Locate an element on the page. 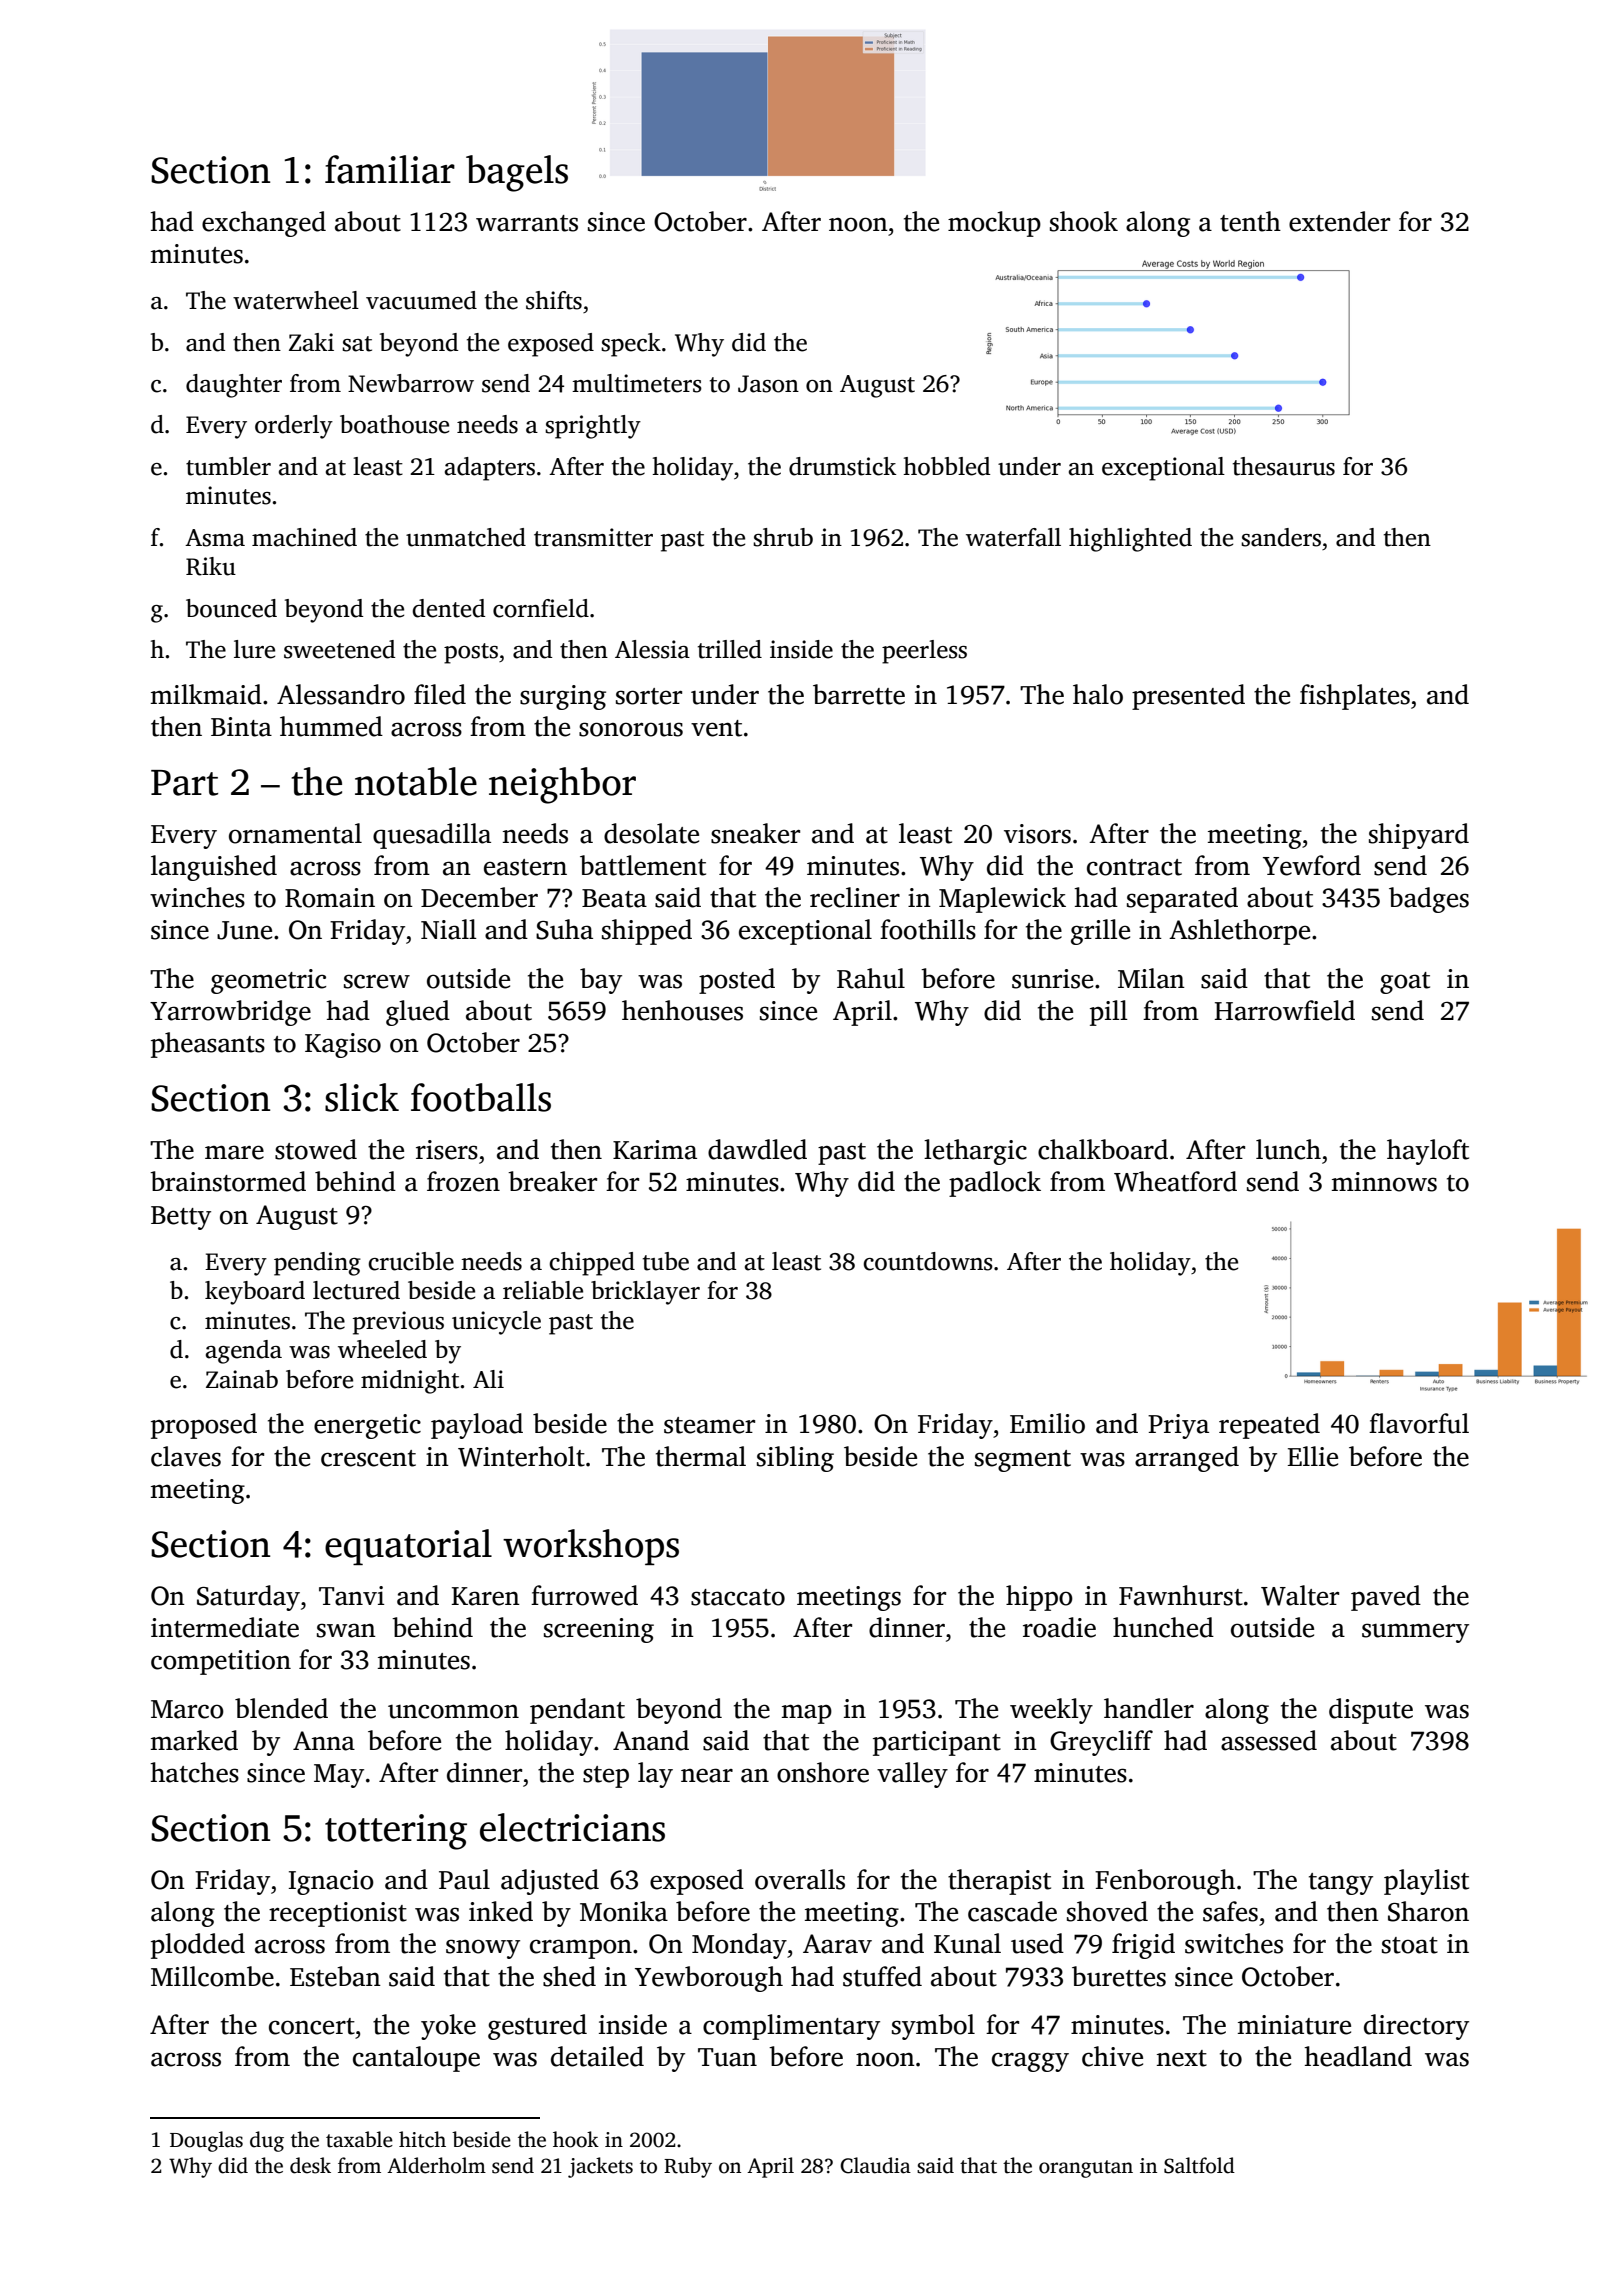 This page has width=1620, height=2292. Wheatford is located at coordinates (1175, 1181).
